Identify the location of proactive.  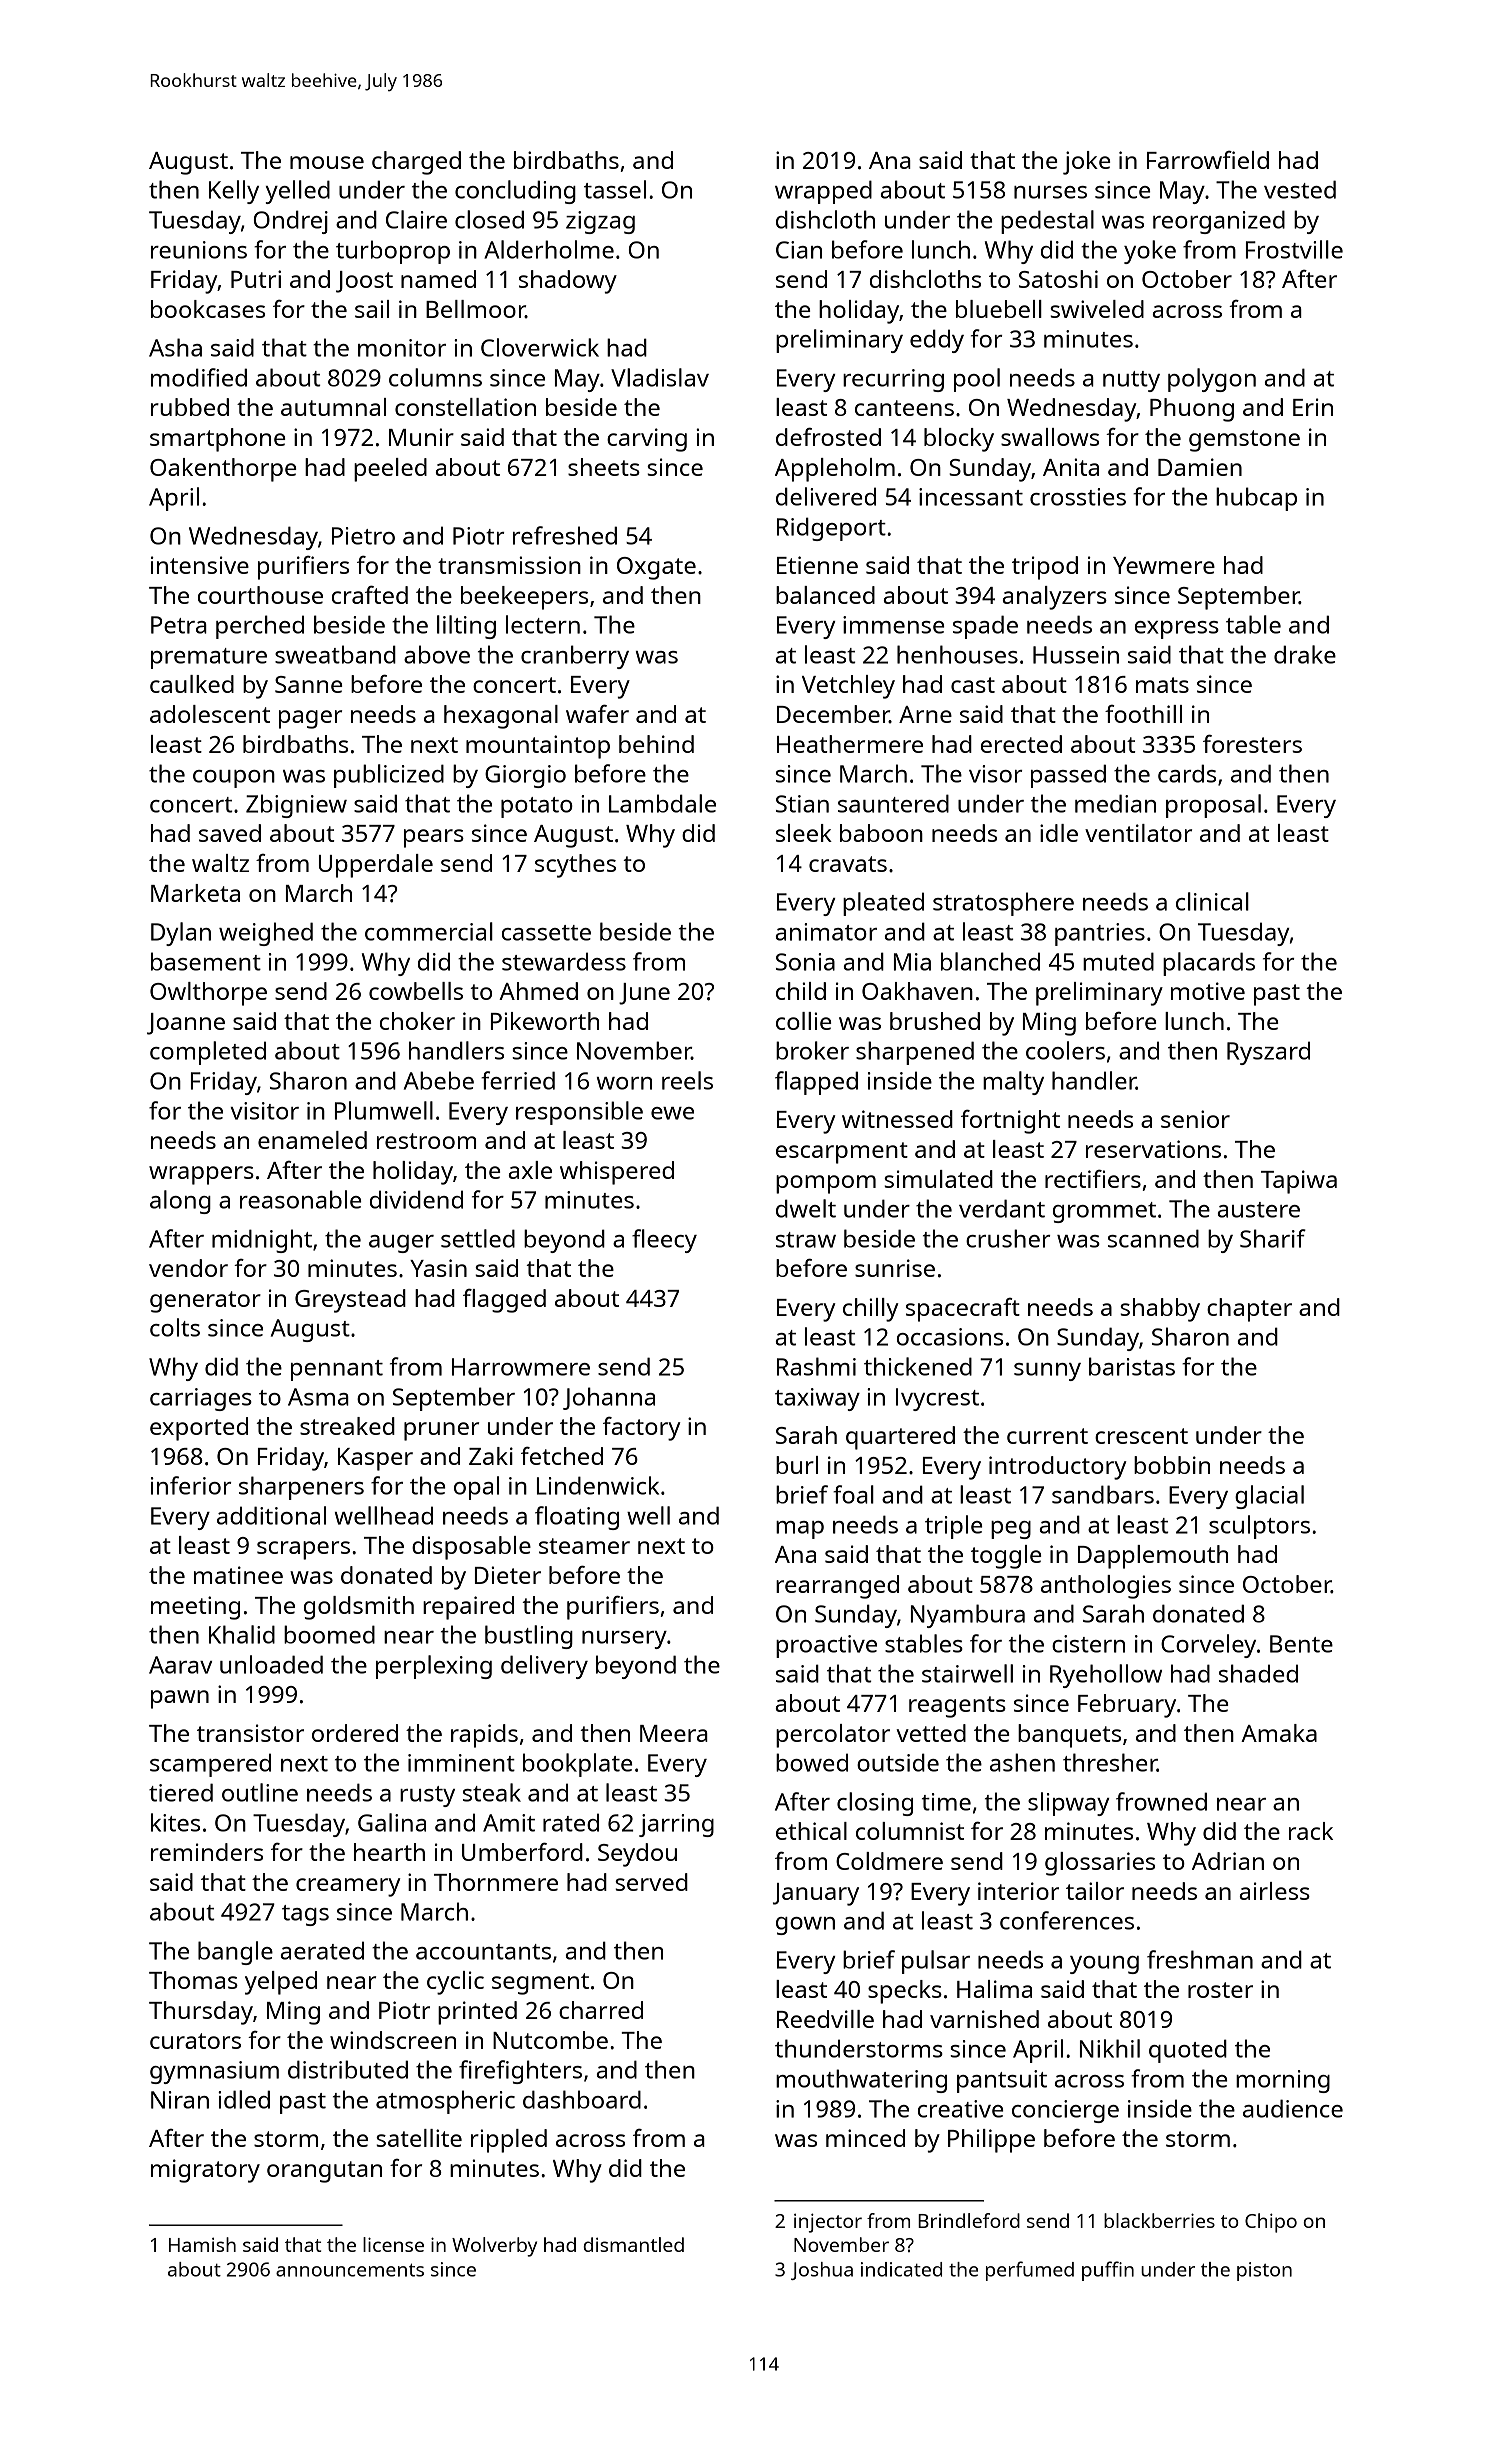
(826, 1646).
